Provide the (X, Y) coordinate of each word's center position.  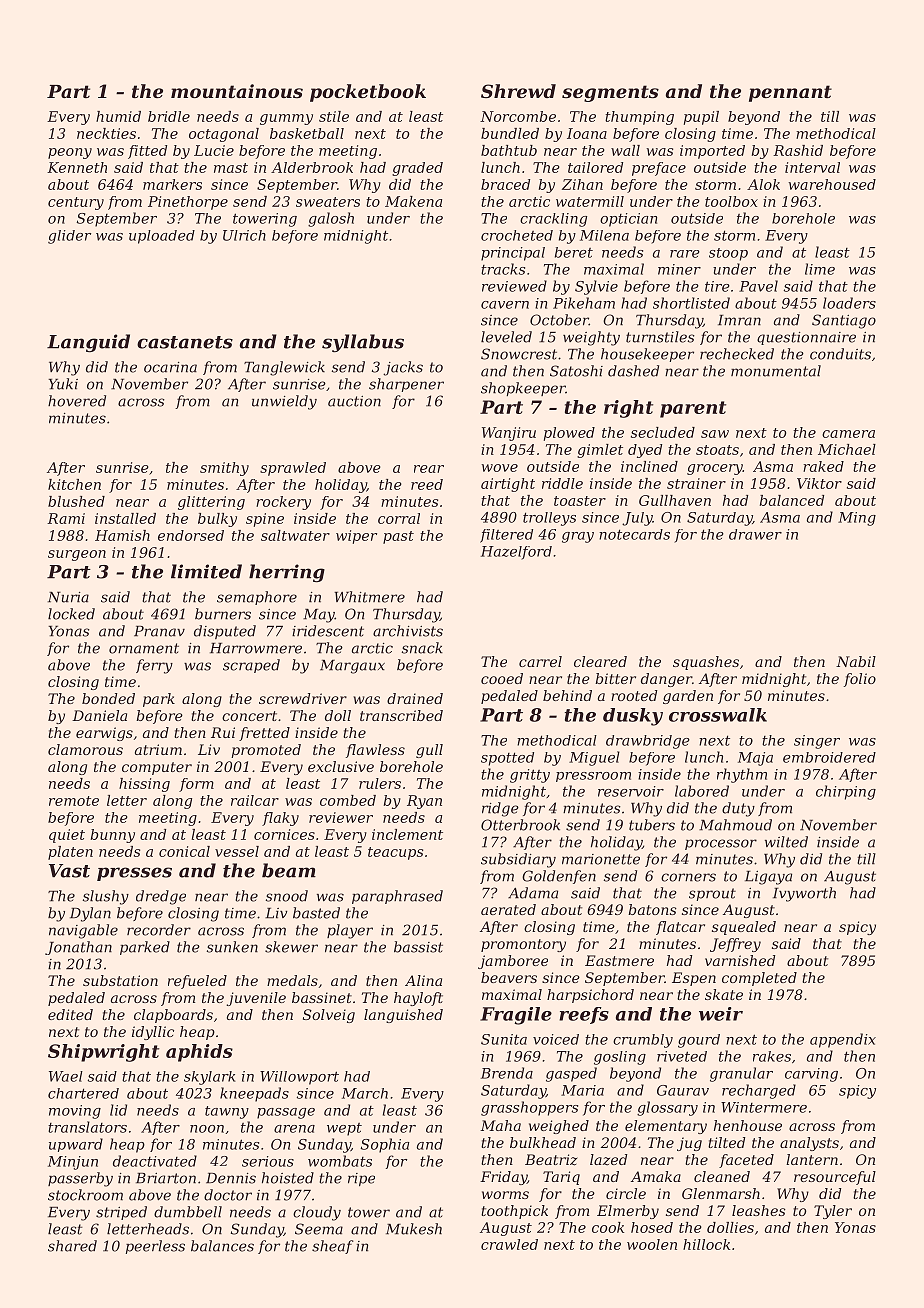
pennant (790, 93)
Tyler (833, 1212)
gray (578, 537)
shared (72, 1246)
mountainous (237, 91)
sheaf (333, 1247)
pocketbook (368, 93)
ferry (154, 666)
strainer (696, 483)
